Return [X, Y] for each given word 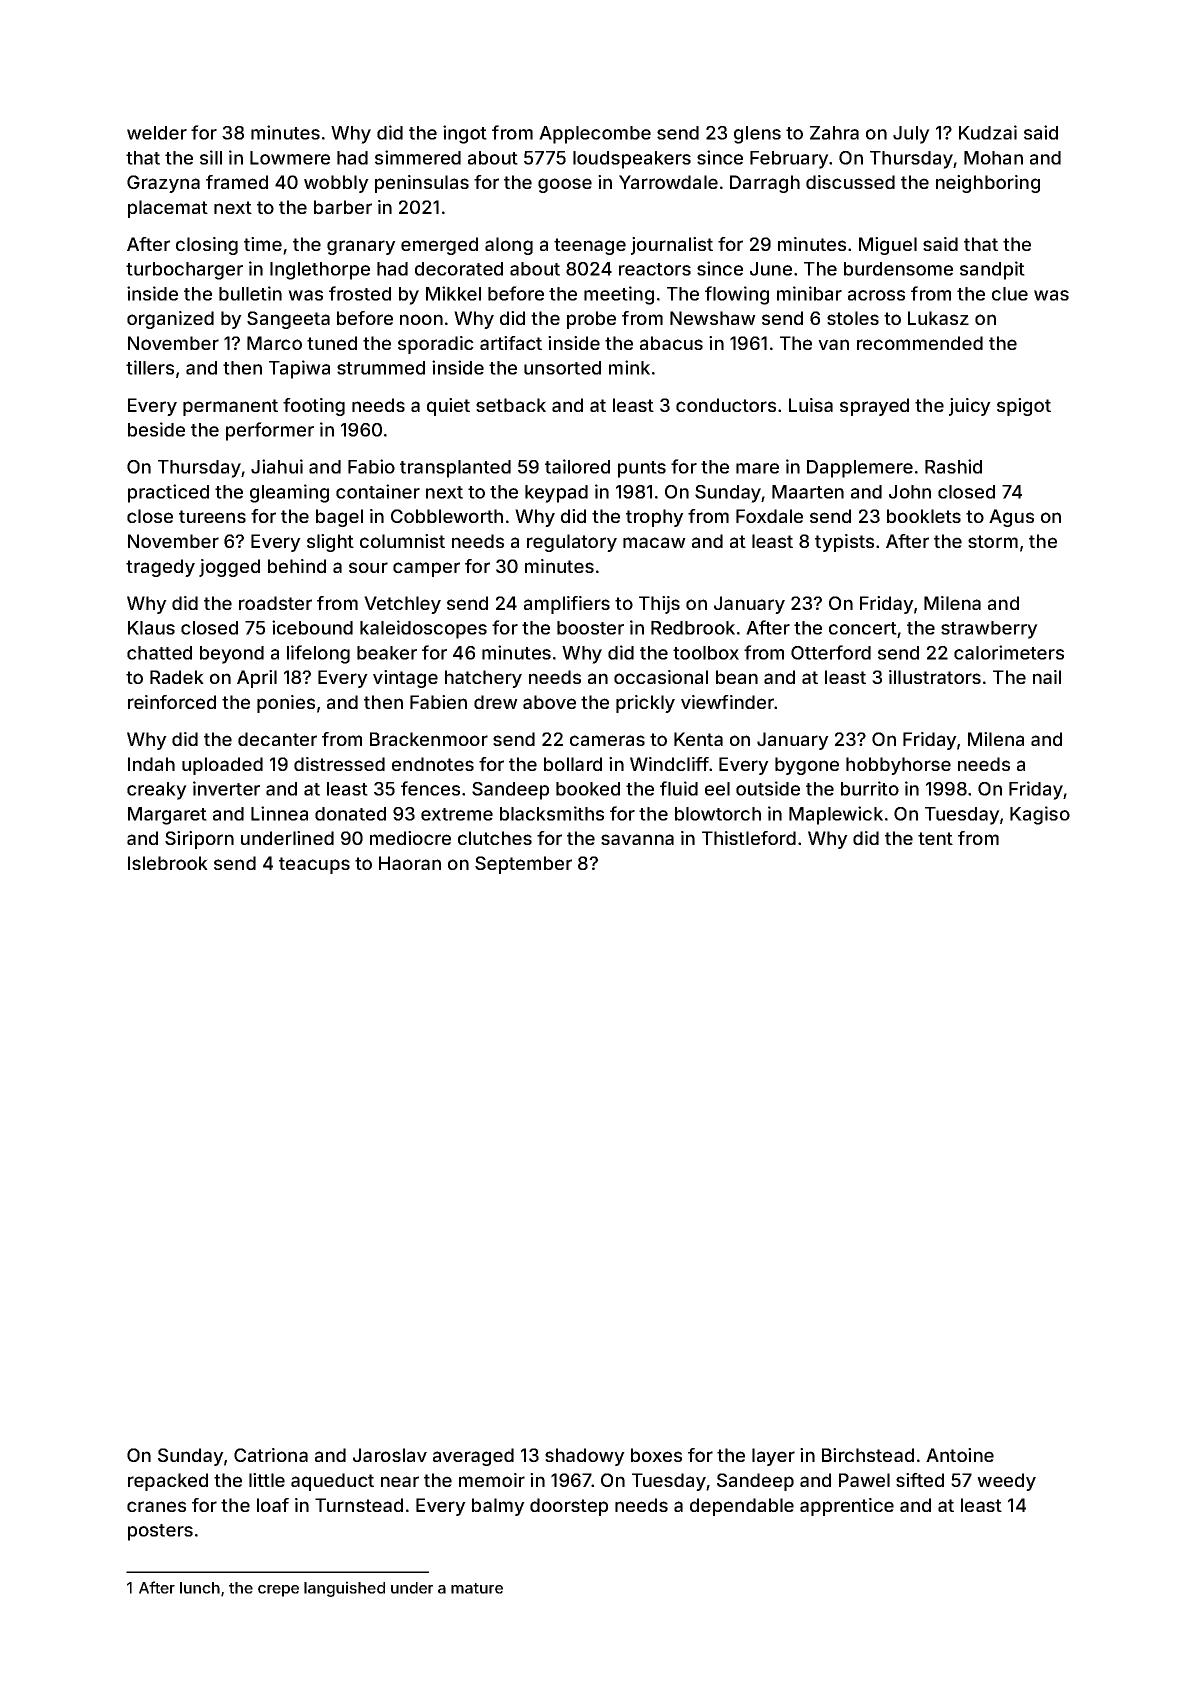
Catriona [271, 1455]
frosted [360, 293]
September [523, 865]
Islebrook [168, 863]
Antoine [960, 1455]
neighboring [988, 184]
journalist [672, 246]
